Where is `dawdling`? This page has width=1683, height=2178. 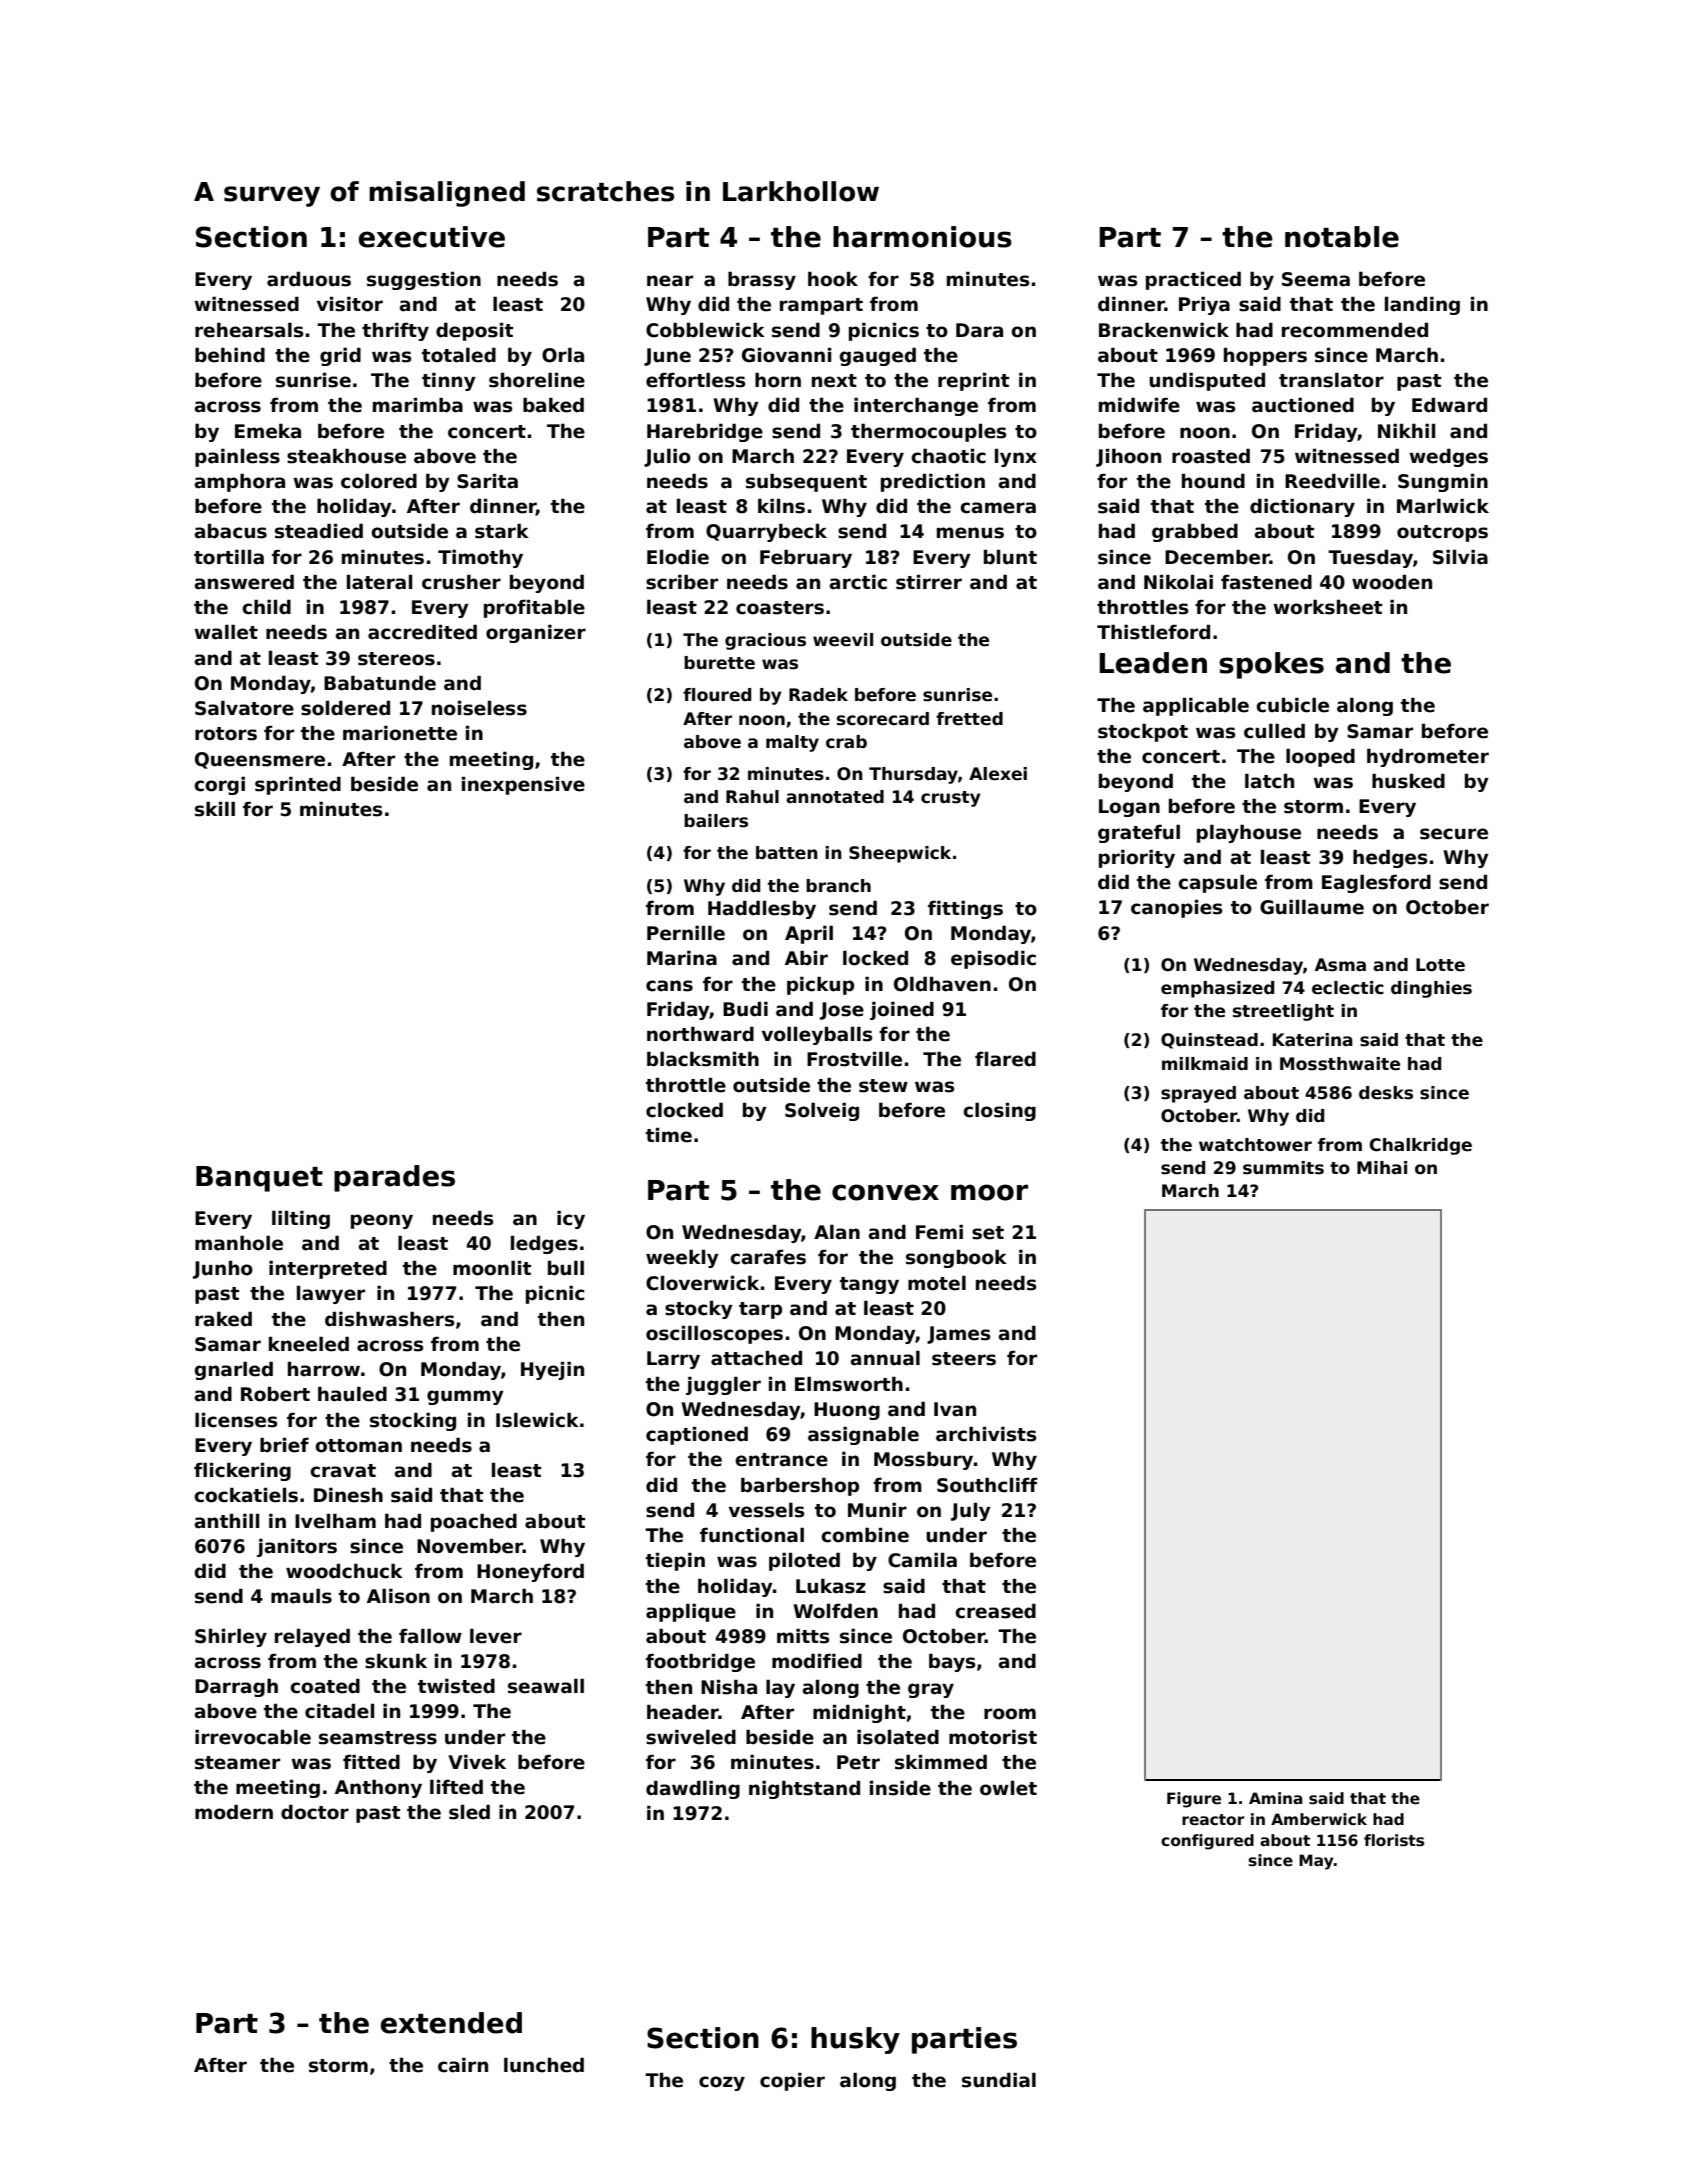
dawdling is located at coordinates (693, 1789).
